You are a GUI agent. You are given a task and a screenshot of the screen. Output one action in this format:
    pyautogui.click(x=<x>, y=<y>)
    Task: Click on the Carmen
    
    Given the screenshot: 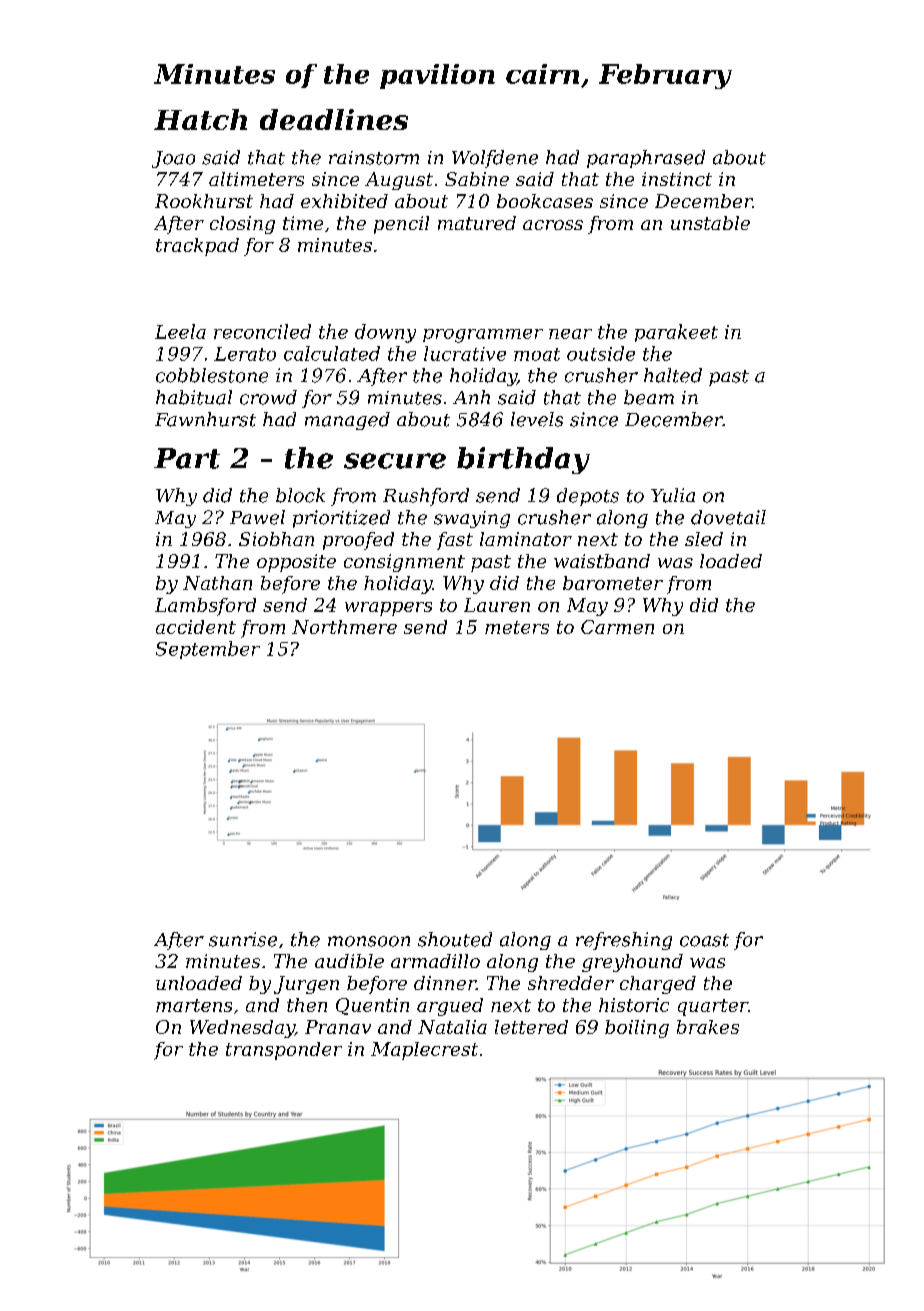 What is the action you would take?
    pyautogui.click(x=617, y=627)
